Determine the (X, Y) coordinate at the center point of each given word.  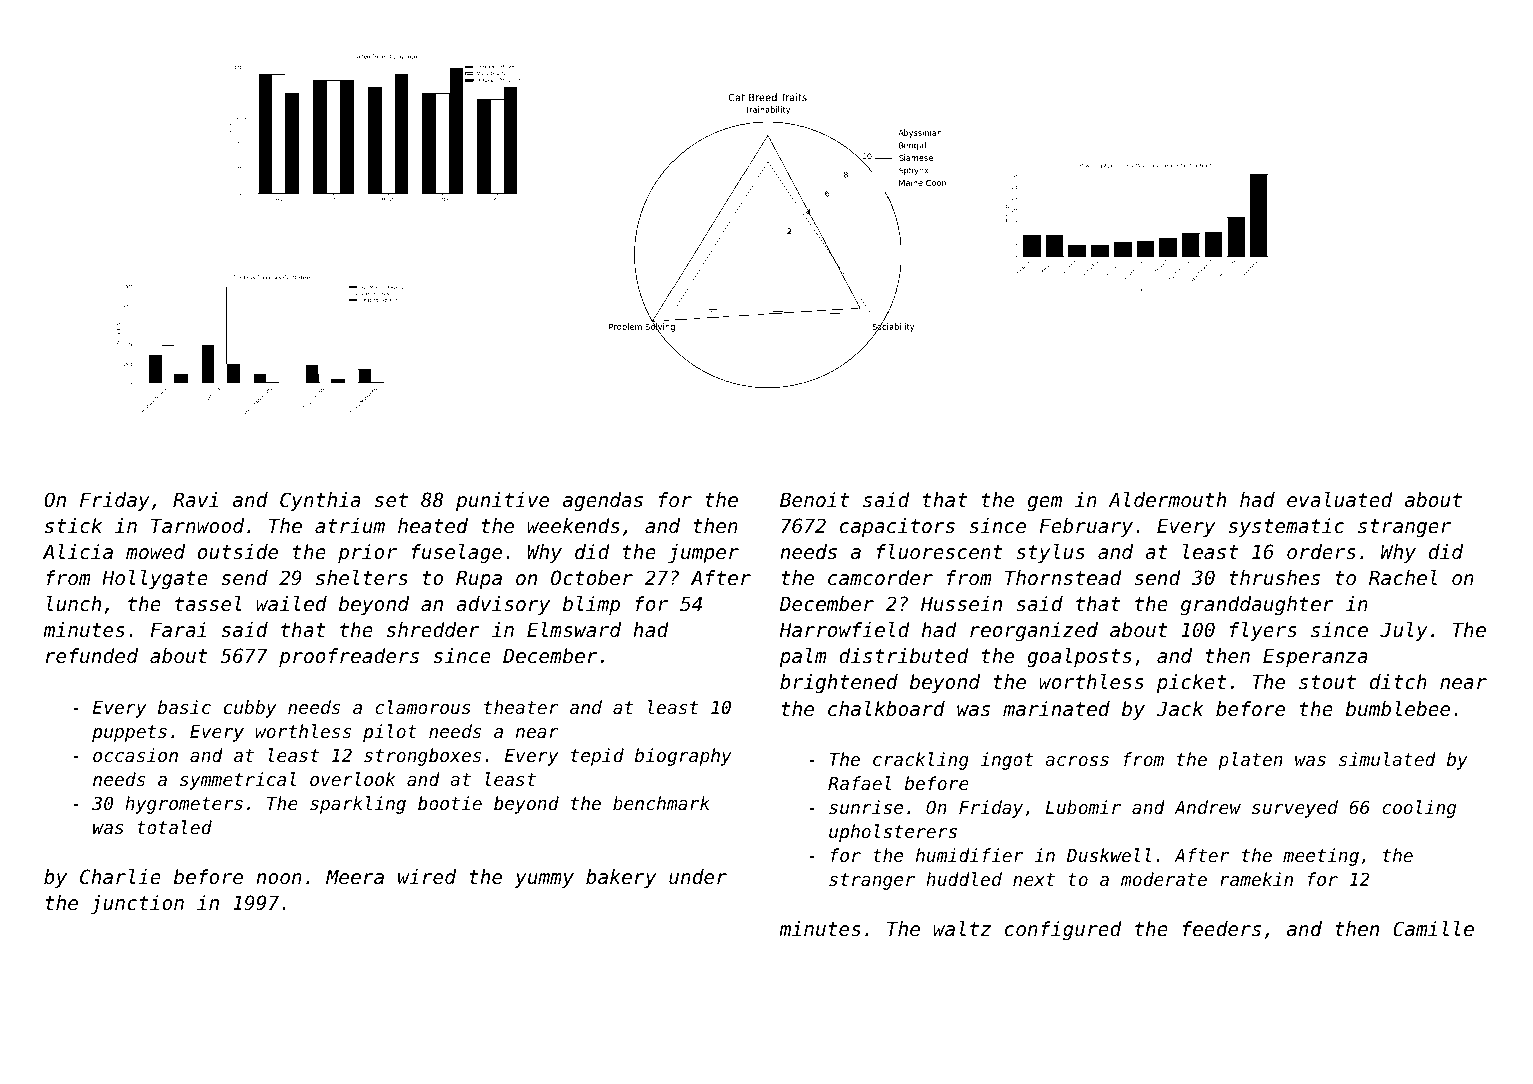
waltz (962, 928)
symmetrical (238, 781)
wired (427, 877)
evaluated (1340, 500)
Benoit (814, 500)
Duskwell (1109, 855)
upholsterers (893, 833)
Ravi (195, 499)
